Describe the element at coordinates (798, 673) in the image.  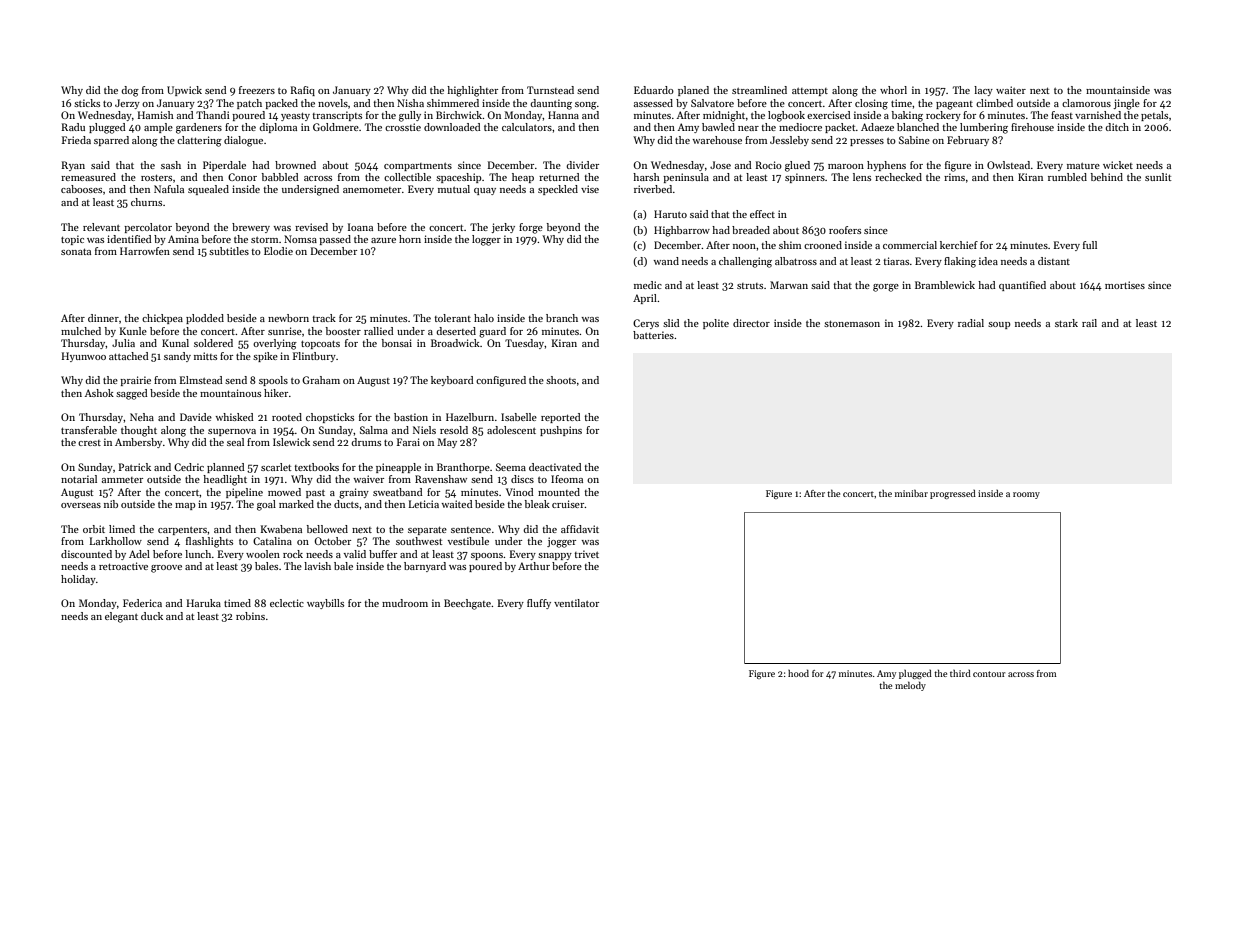
I see `hood` at that location.
